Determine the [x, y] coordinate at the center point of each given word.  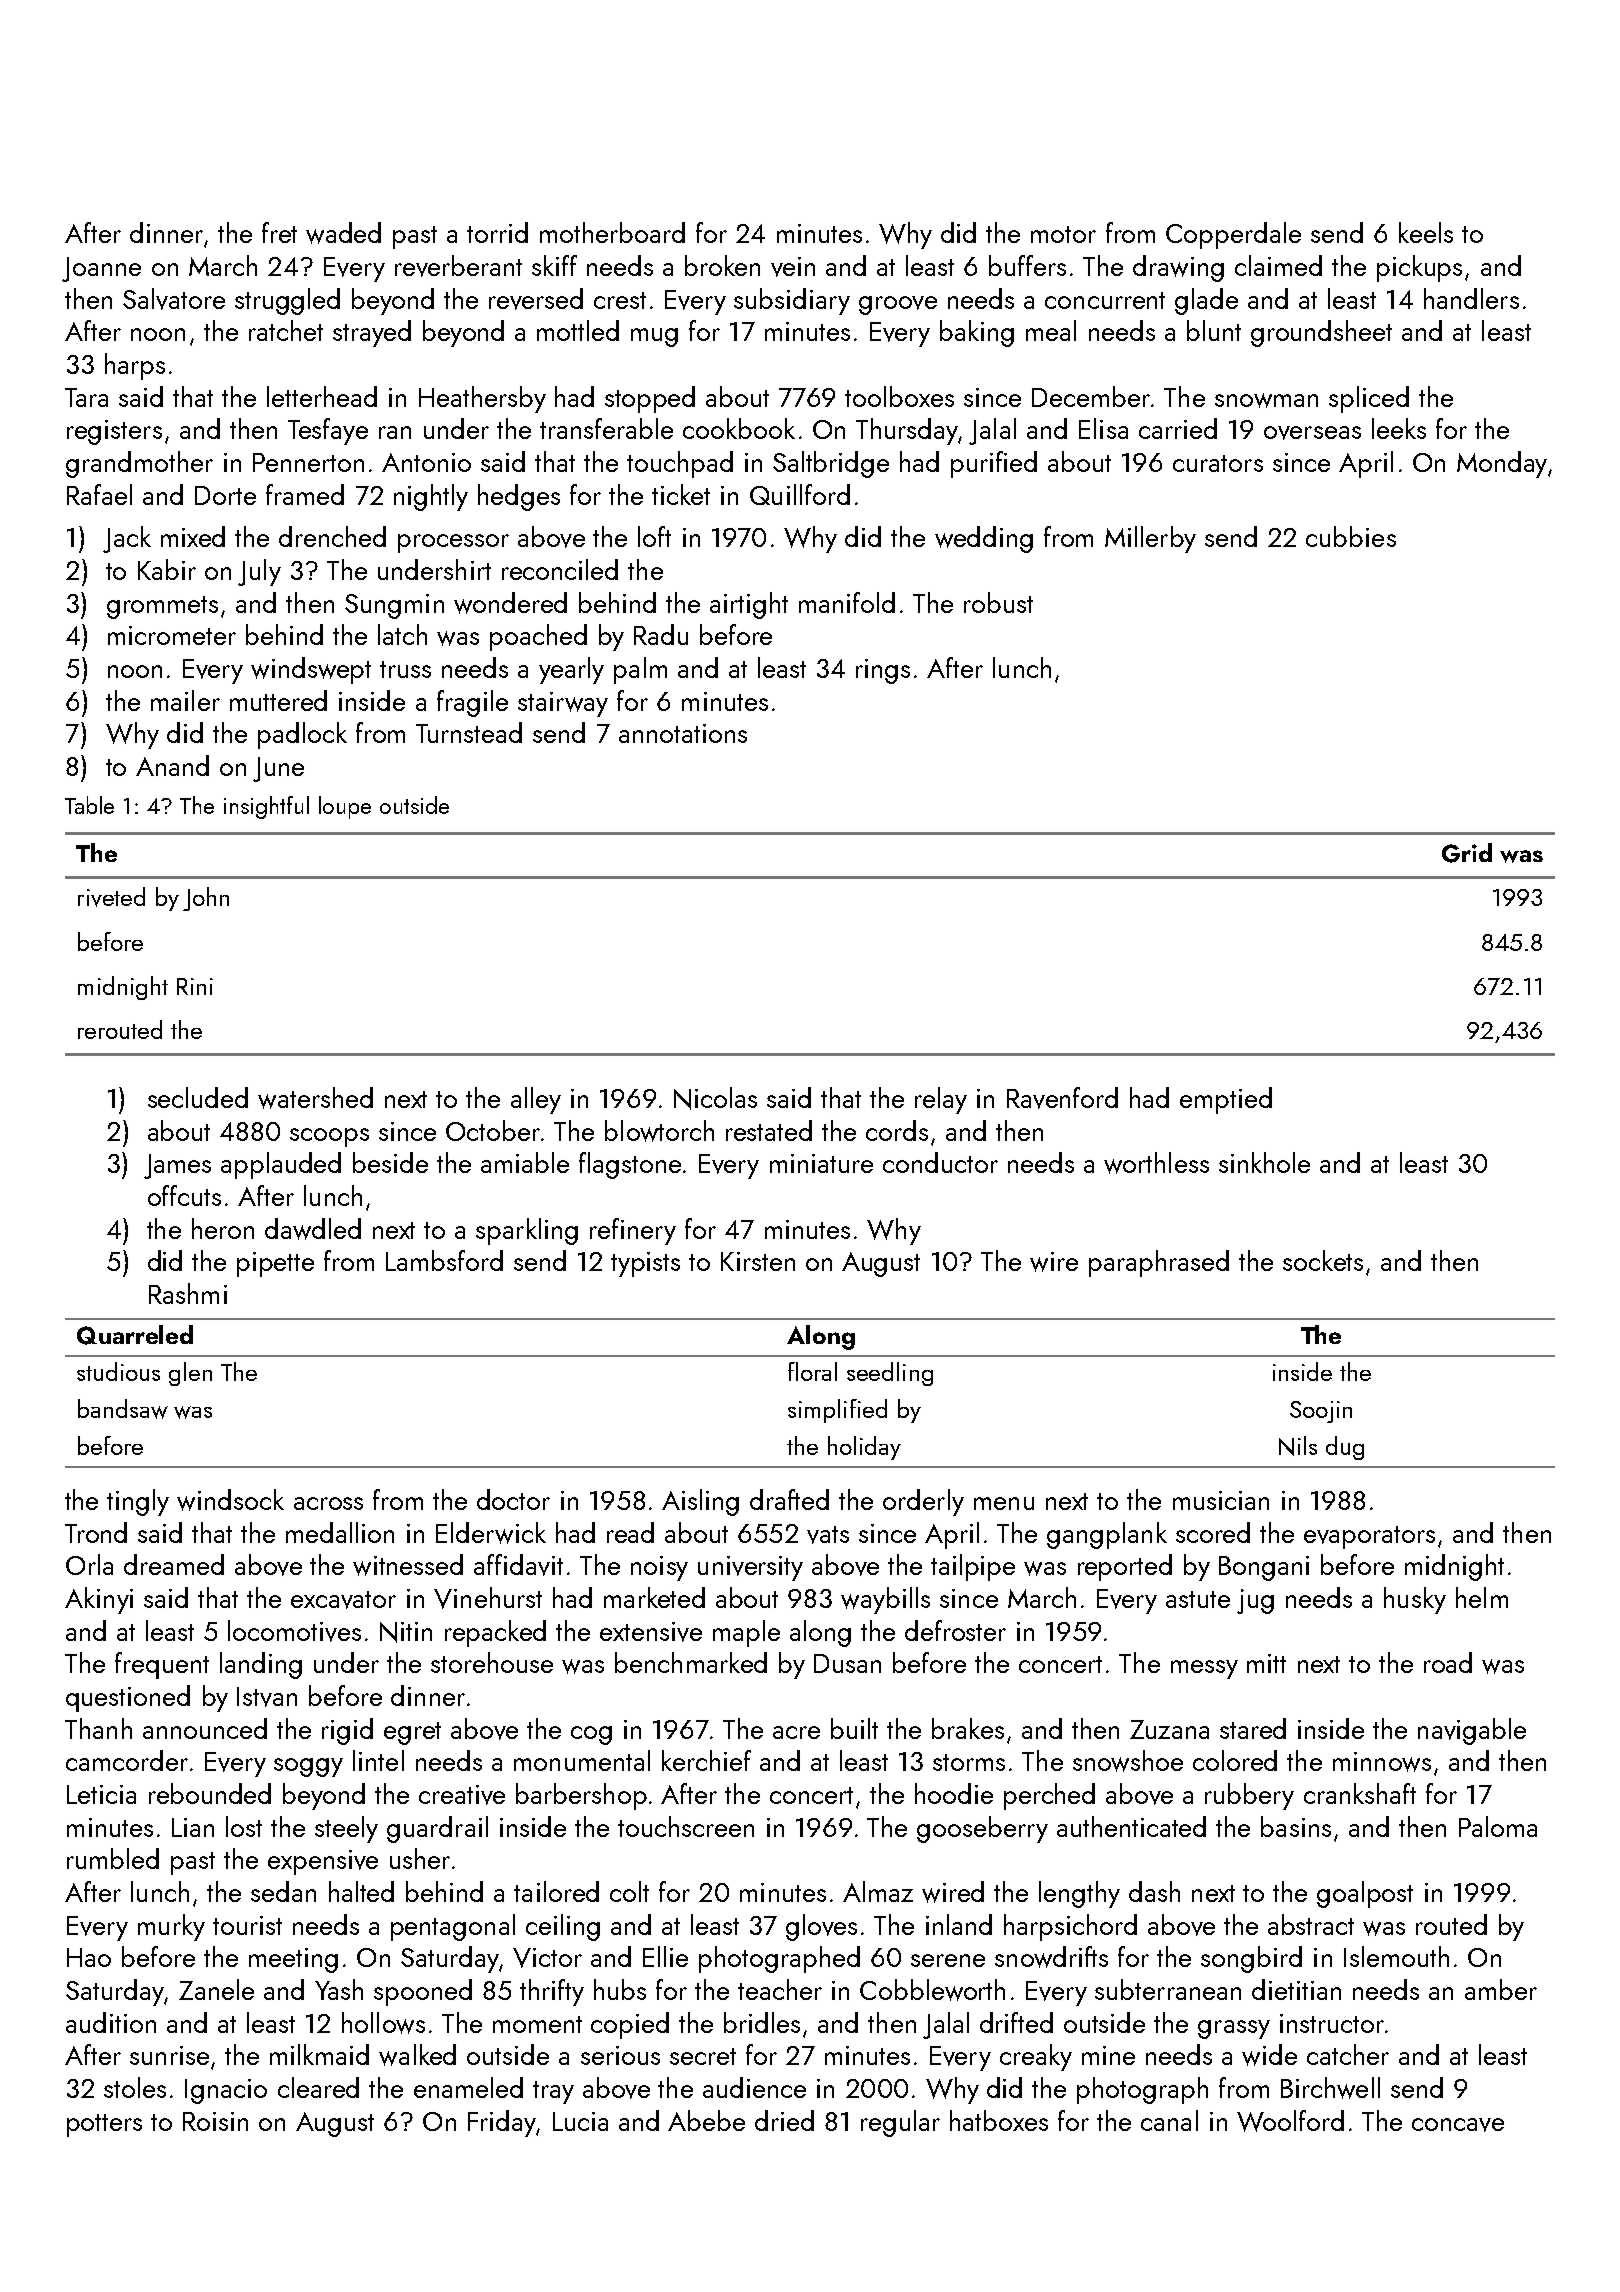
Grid [1467, 853]
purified [994, 464]
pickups [1419, 268]
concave [1458, 2125]
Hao [89, 1957]
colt [629, 1891]
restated [769, 1130]
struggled [287, 301]
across [328, 1503]
